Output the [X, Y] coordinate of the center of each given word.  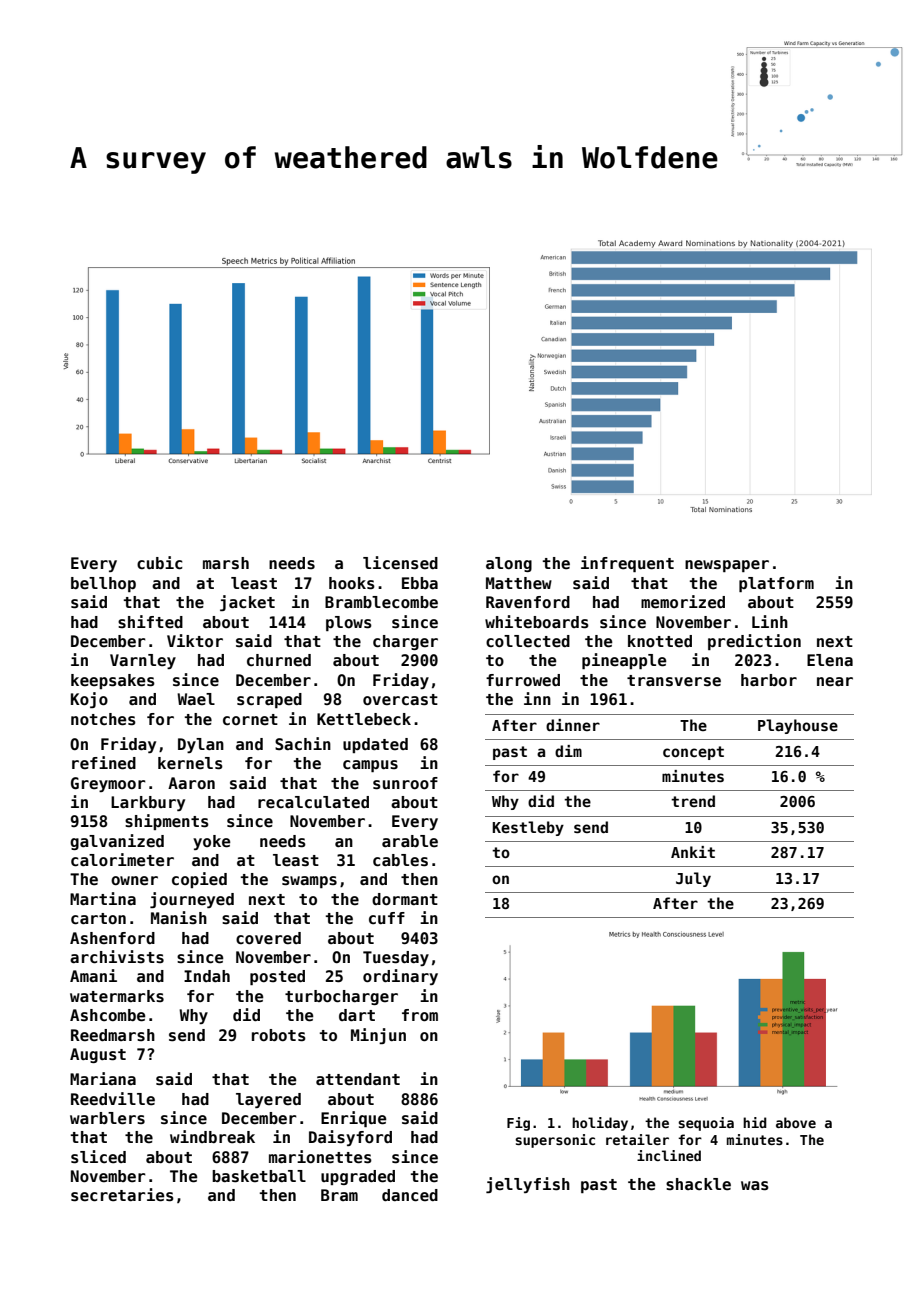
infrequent [627, 564]
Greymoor [108, 784]
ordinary [400, 977]
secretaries [122, 1195]
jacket [247, 603]
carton [98, 919]
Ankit [693, 852]
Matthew [519, 583]
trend [693, 801]
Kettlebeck [364, 719]
